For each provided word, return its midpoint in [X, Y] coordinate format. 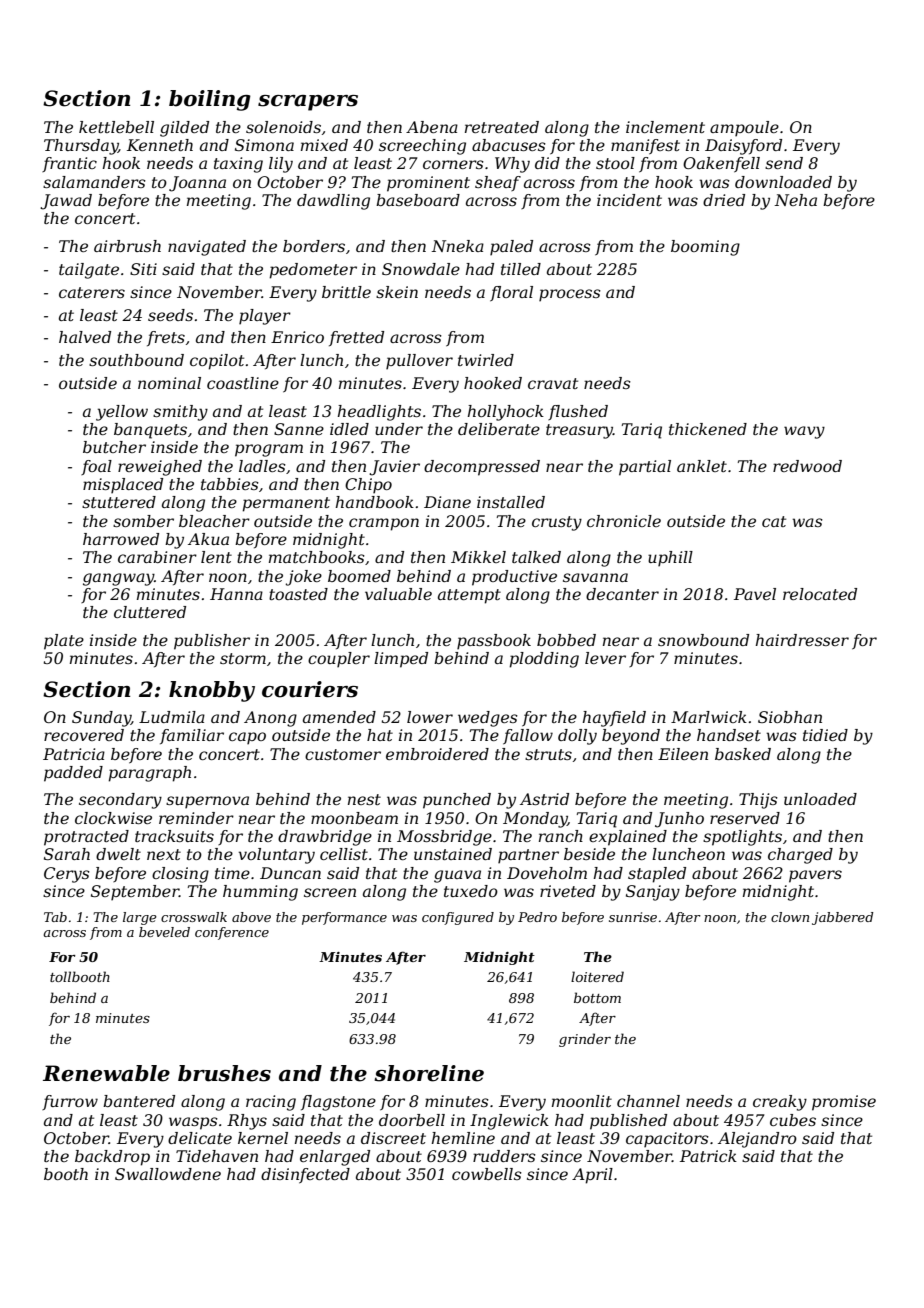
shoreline [429, 1073]
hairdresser [802, 640]
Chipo [368, 486]
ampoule [744, 129]
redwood [807, 466]
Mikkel [478, 557]
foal [96, 467]
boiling [210, 100]
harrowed [121, 539]
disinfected [305, 1175]
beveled [164, 932]
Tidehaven [217, 1156]
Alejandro [757, 1140]
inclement [665, 127]
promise [844, 1103]
